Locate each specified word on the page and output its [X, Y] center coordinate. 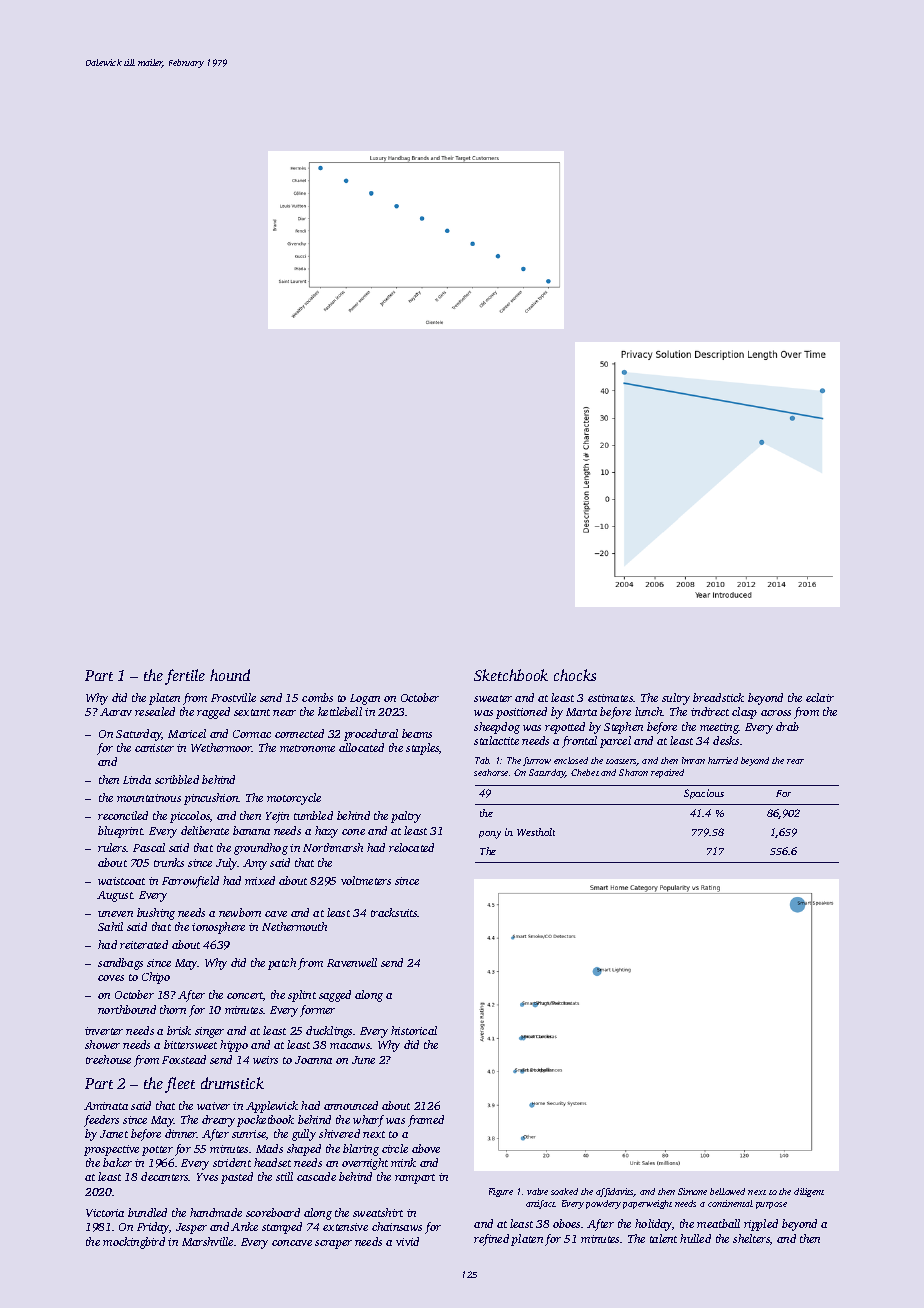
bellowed [727, 1191]
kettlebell [340, 711]
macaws [350, 1046]
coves [111, 978]
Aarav [116, 712]
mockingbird [134, 1243]
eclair [820, 697]
